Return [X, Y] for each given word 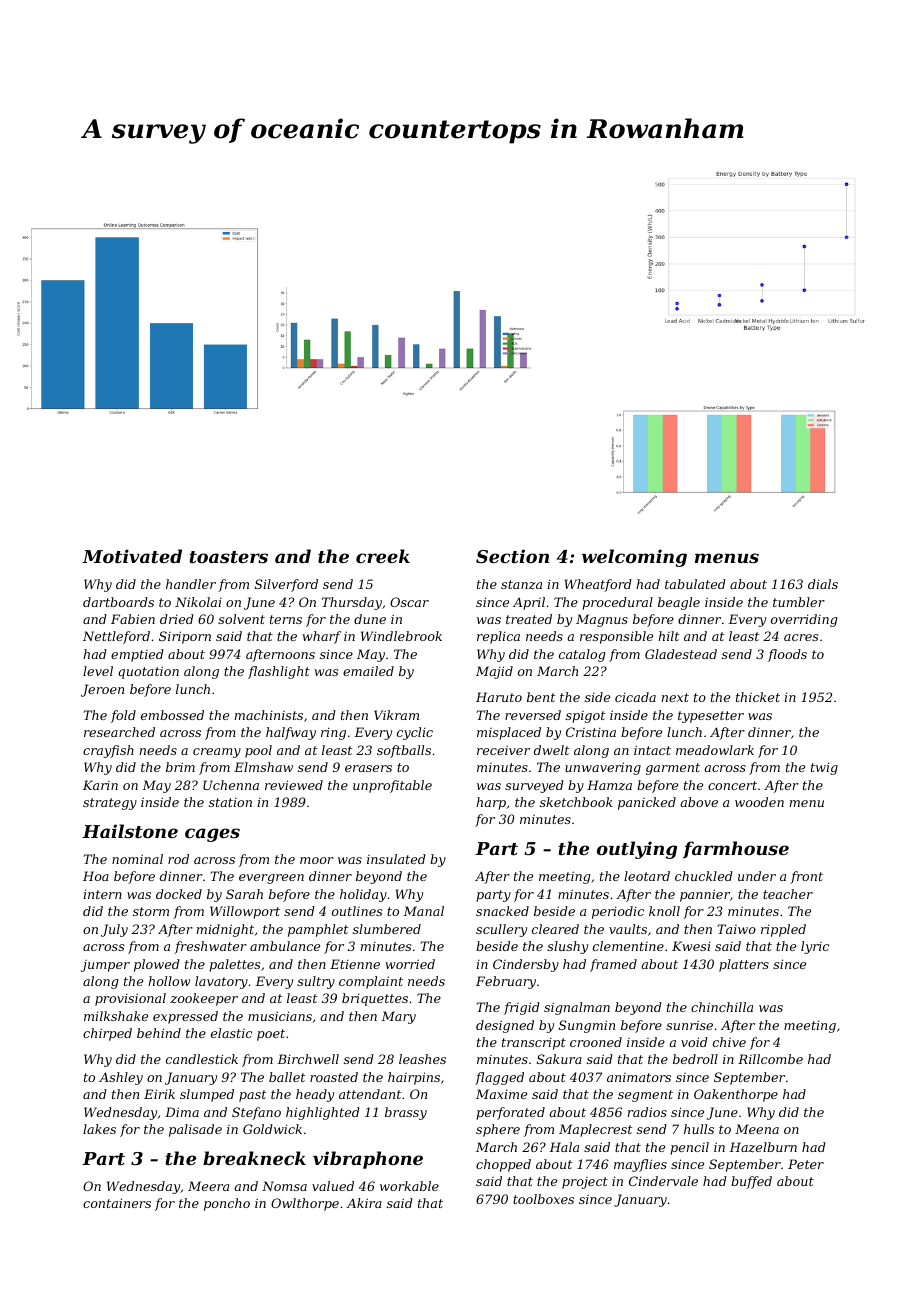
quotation [148, 672]
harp [491, 803]
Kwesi [691, 946]
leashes [422, 1059]
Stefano [256, 1113]
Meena [757, 1129]
